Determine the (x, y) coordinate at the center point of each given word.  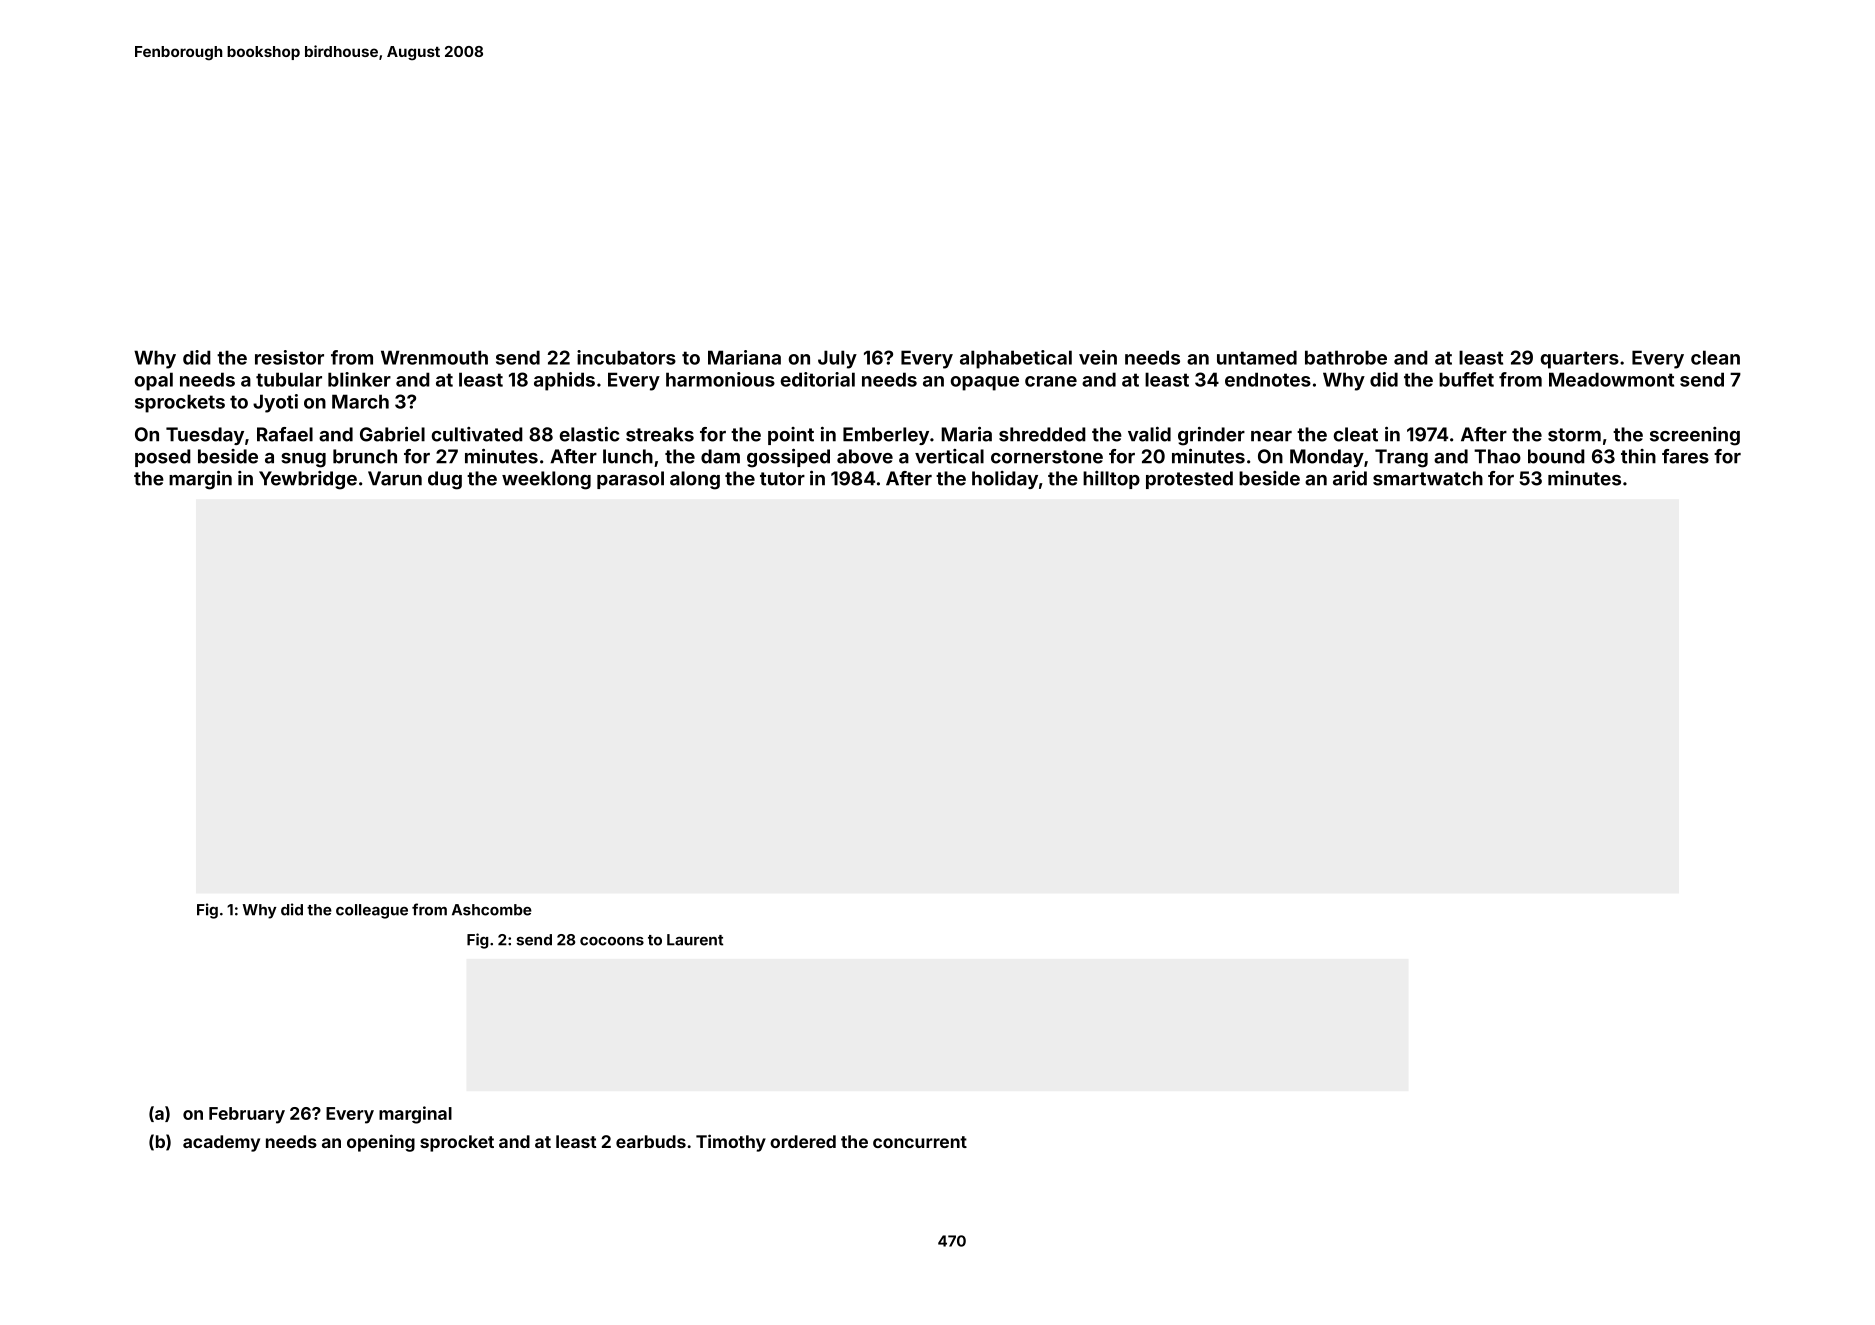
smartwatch (1428, 478)
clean (1715, 357)
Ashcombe (492, 910)
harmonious (720, 379)
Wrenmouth (434, 357)
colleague (372, 911)
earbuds (651, 1141)
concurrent (920, 1142)
